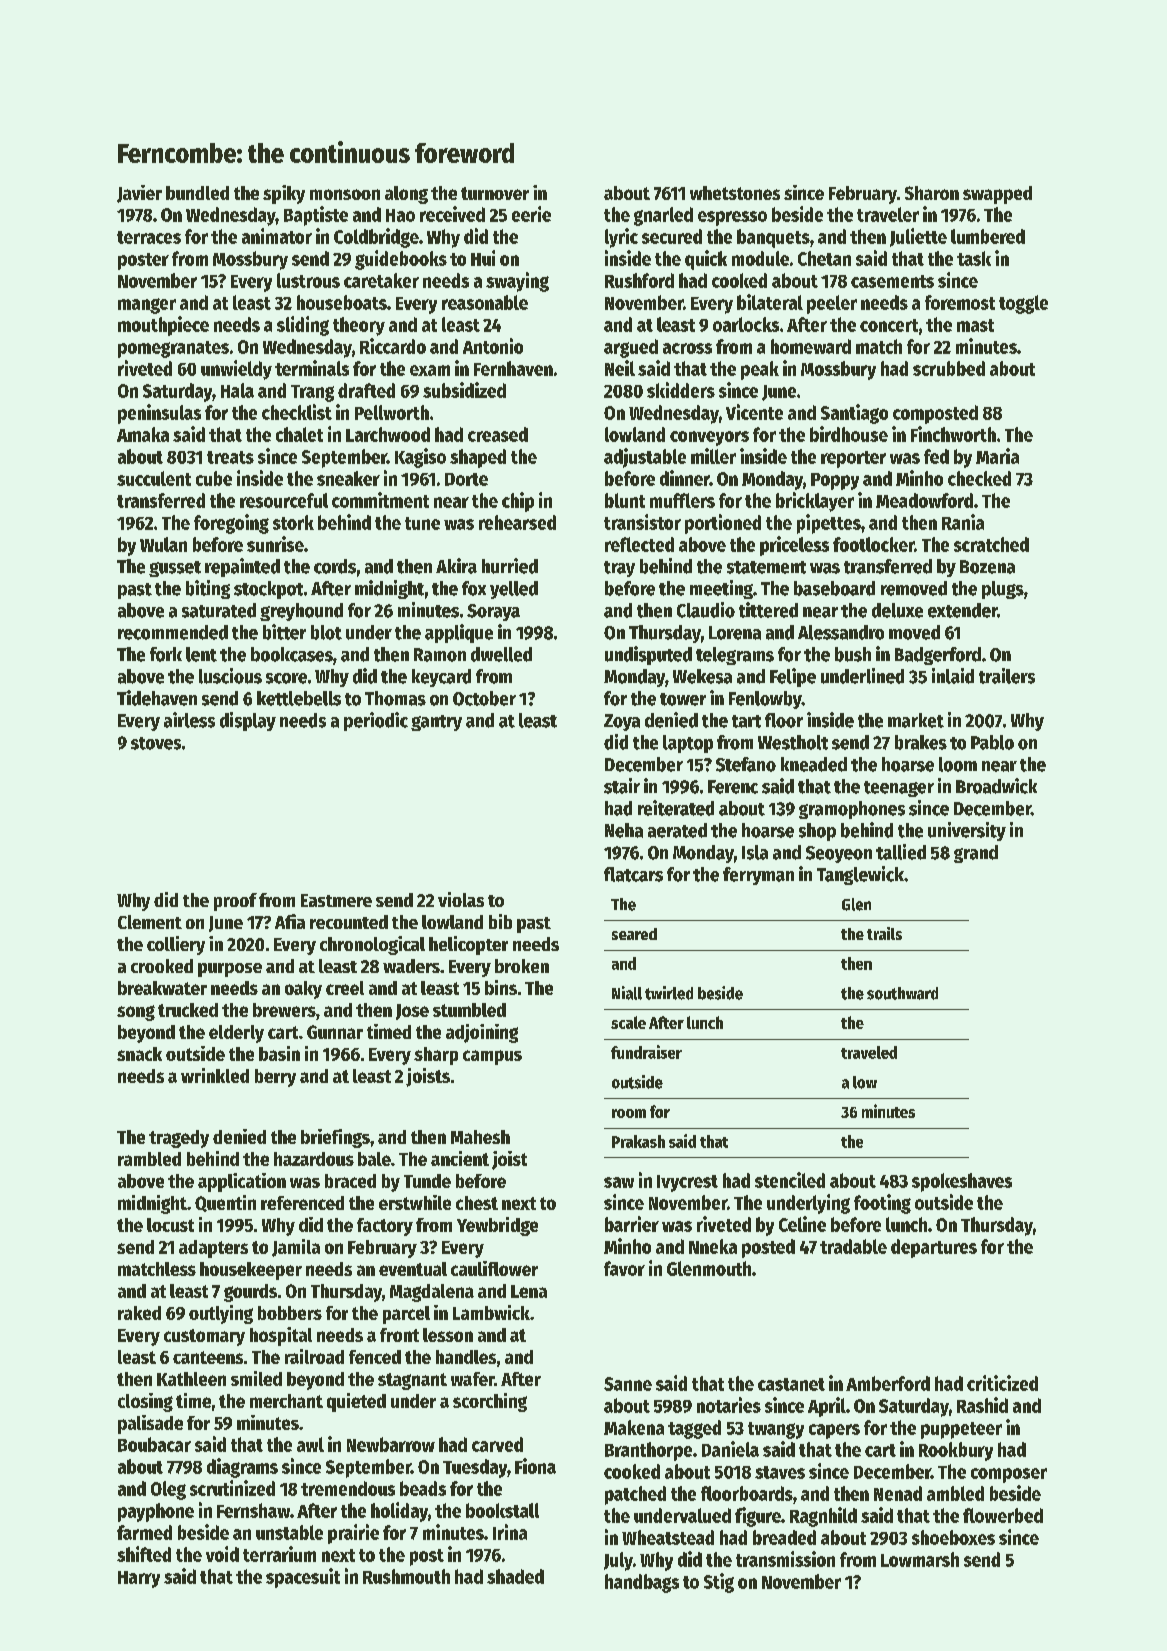 The height and width of the screenshot is (1651, 1167). I want to click on raked, so click(139, 1313).
